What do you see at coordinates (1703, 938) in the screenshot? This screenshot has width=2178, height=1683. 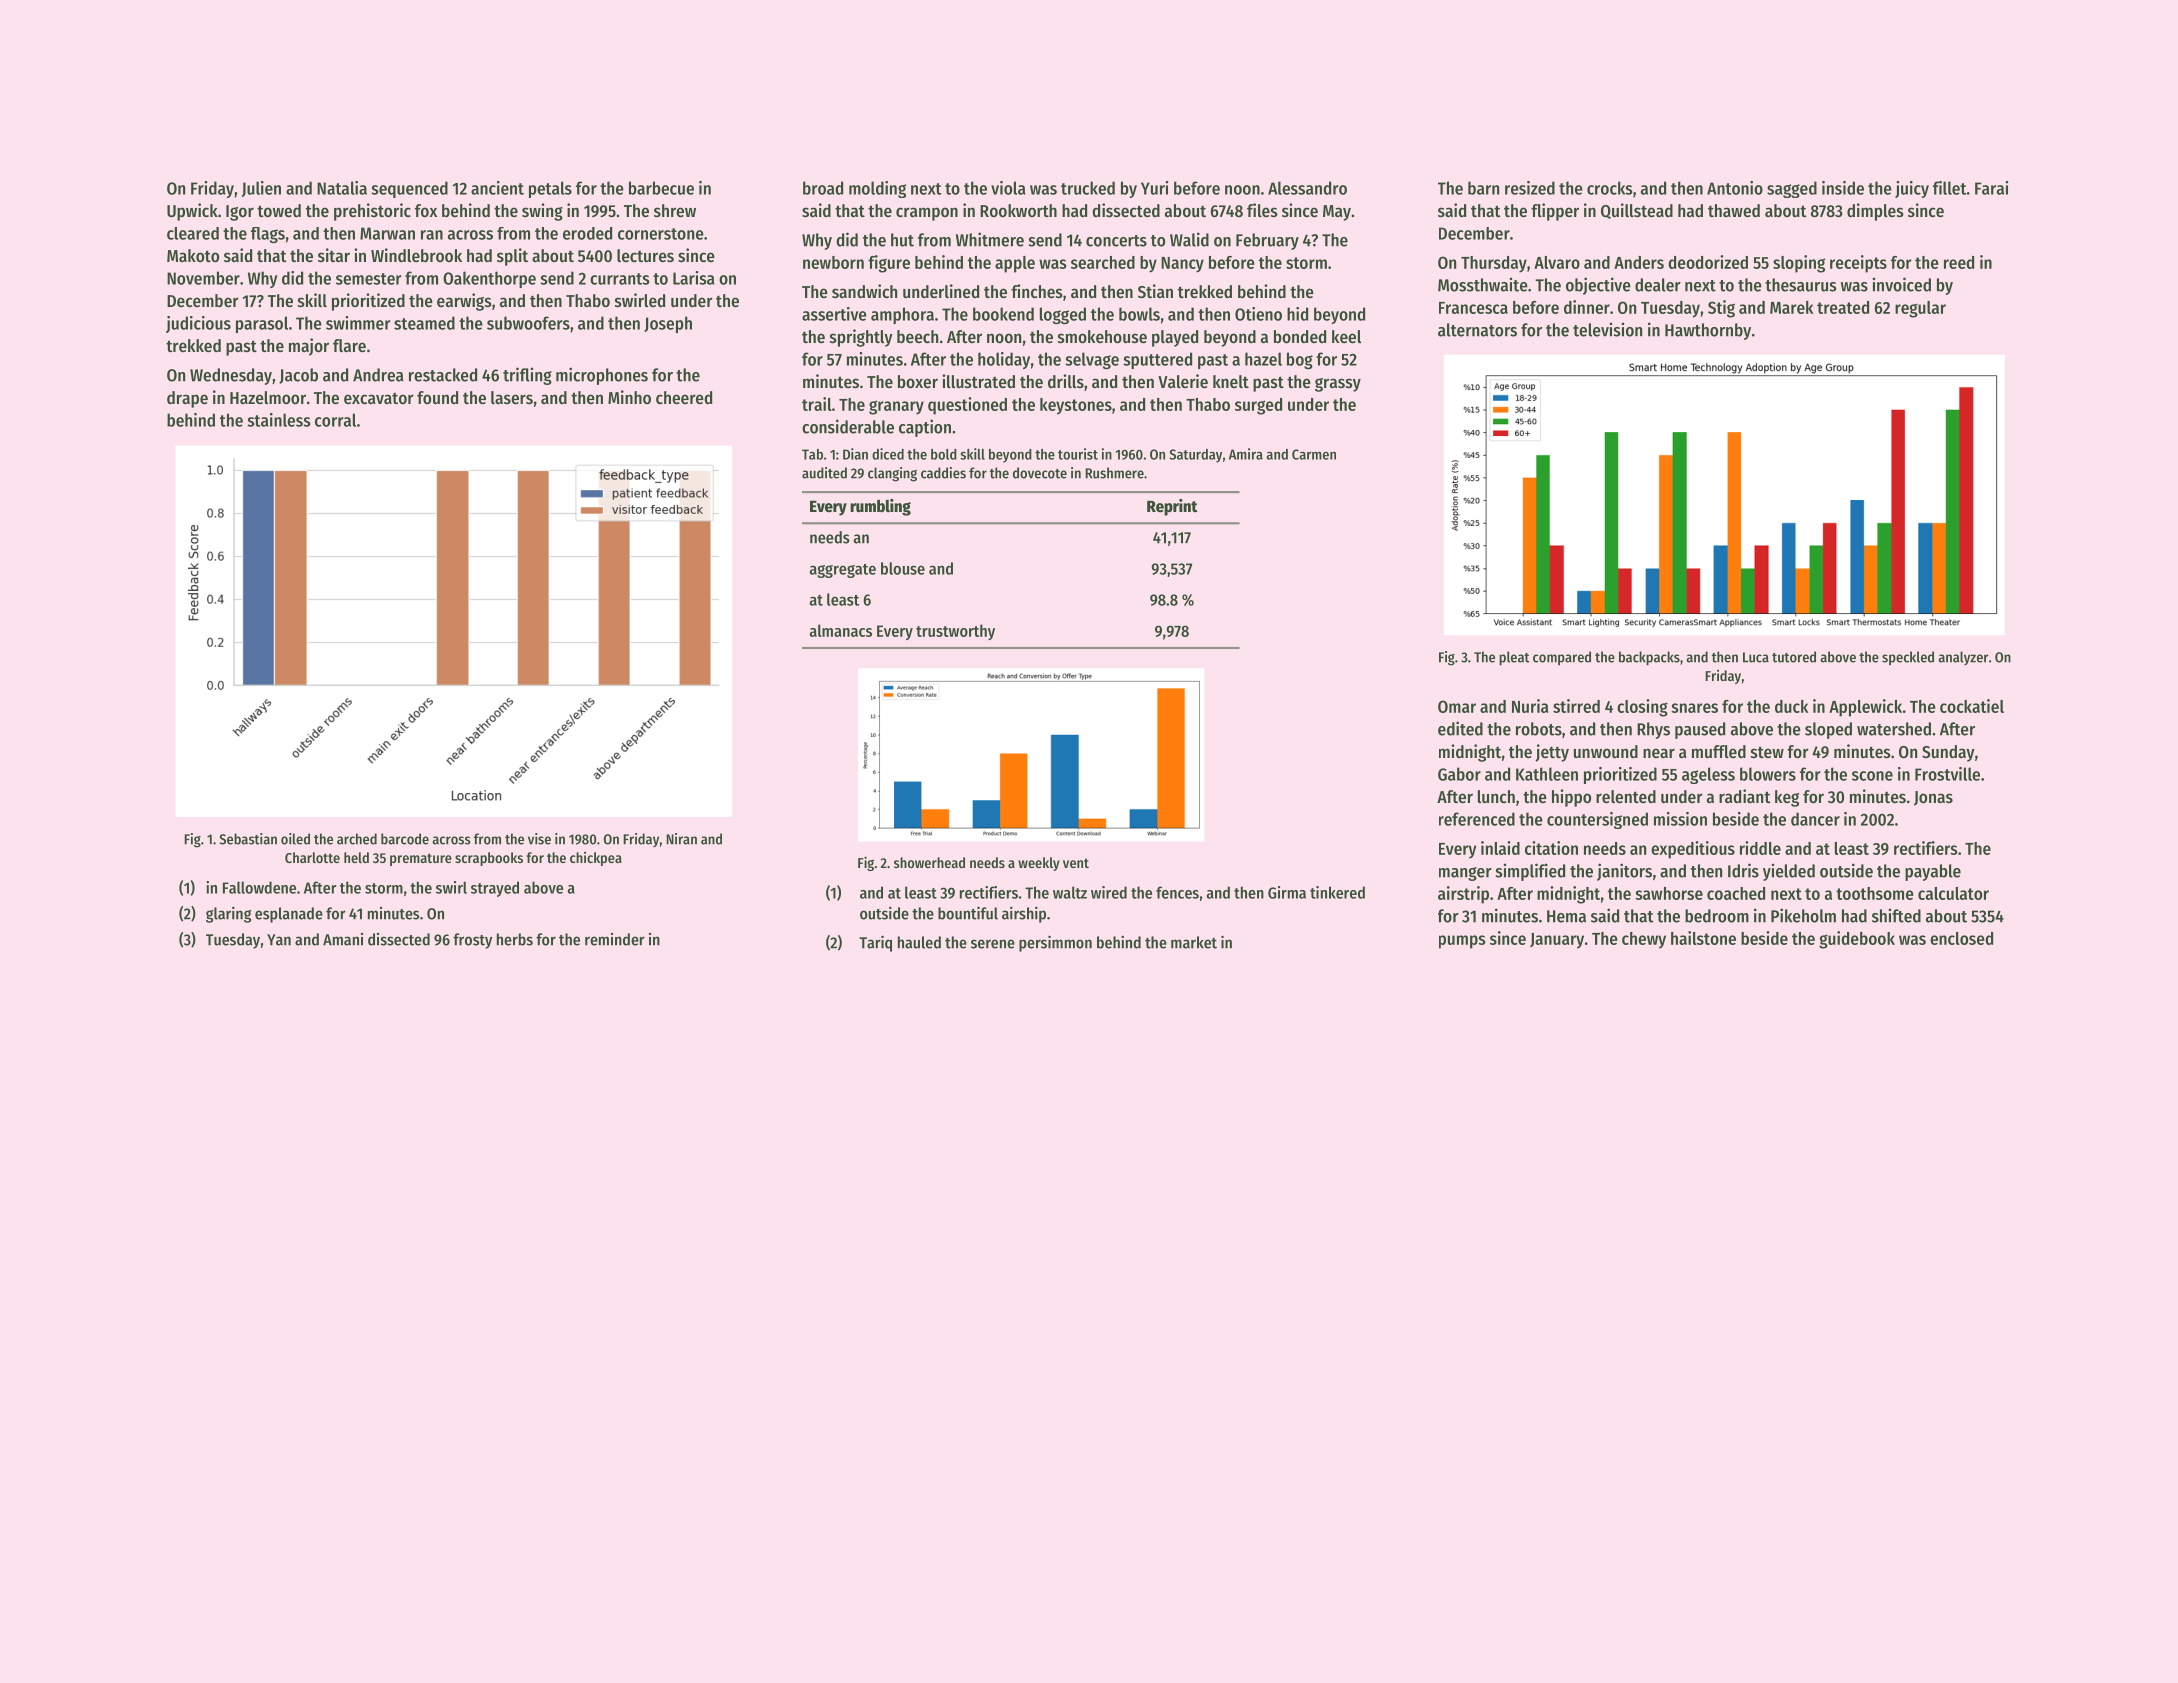 I see `hailstone` at bounding box center [1703, 938].
